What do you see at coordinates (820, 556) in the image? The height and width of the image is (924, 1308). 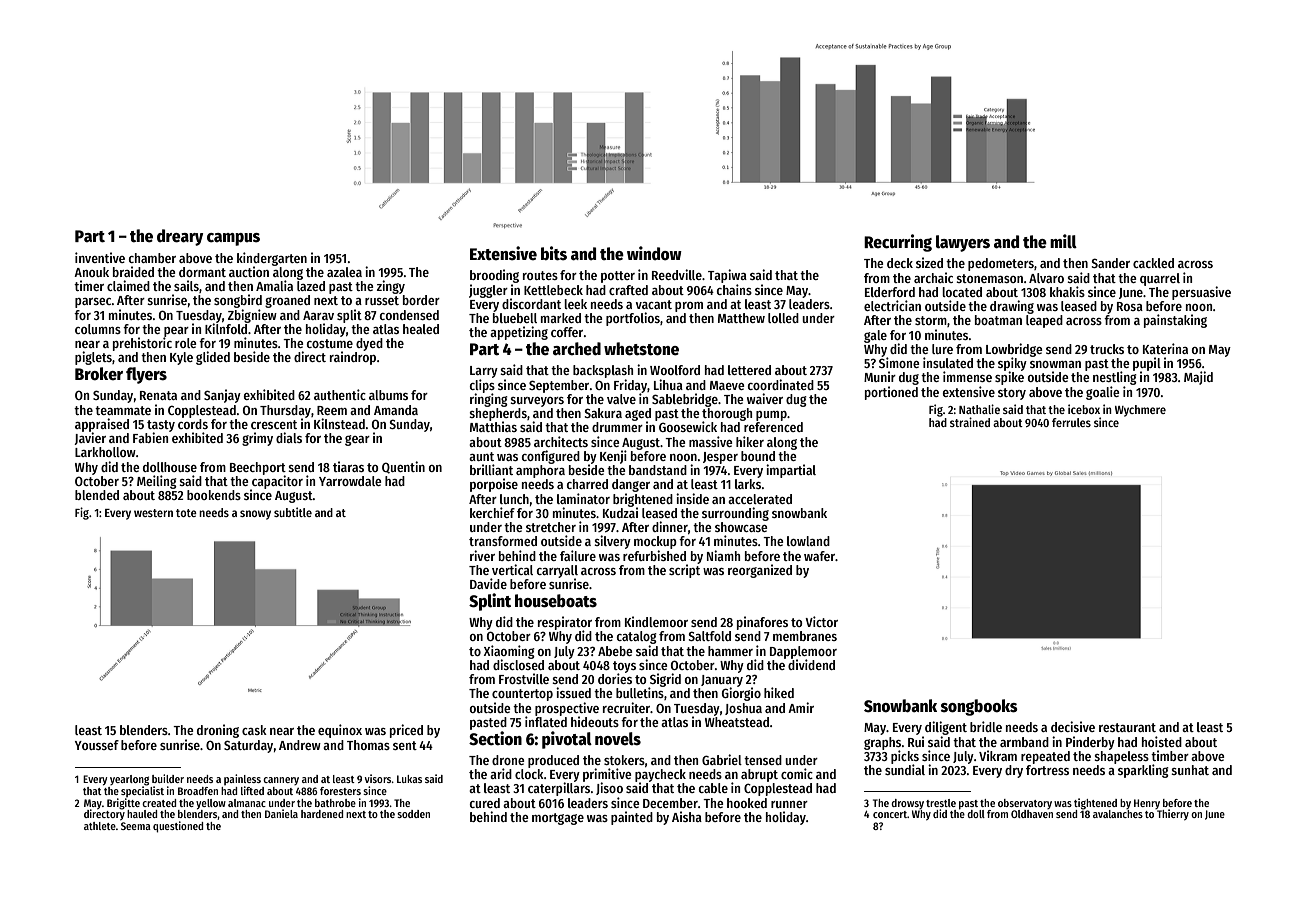 I see `wafer` at bounding box center [820, 556].
